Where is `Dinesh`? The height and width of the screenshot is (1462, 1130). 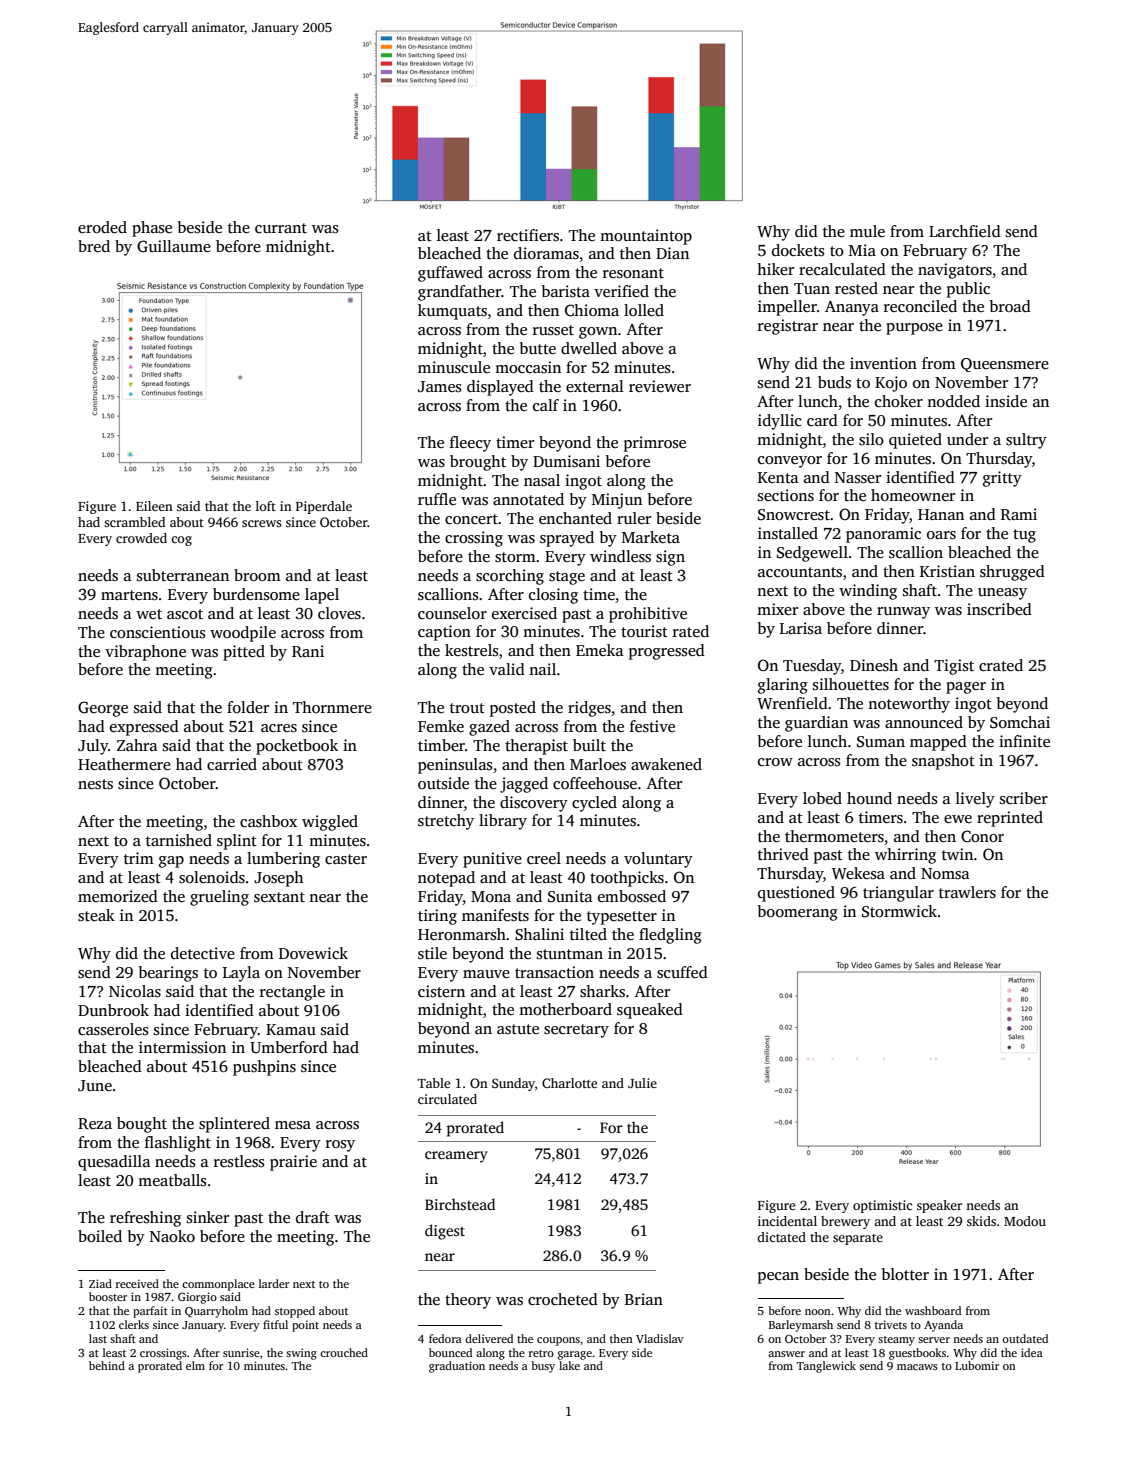 Dinesh is located at coordinates (874, 665).
